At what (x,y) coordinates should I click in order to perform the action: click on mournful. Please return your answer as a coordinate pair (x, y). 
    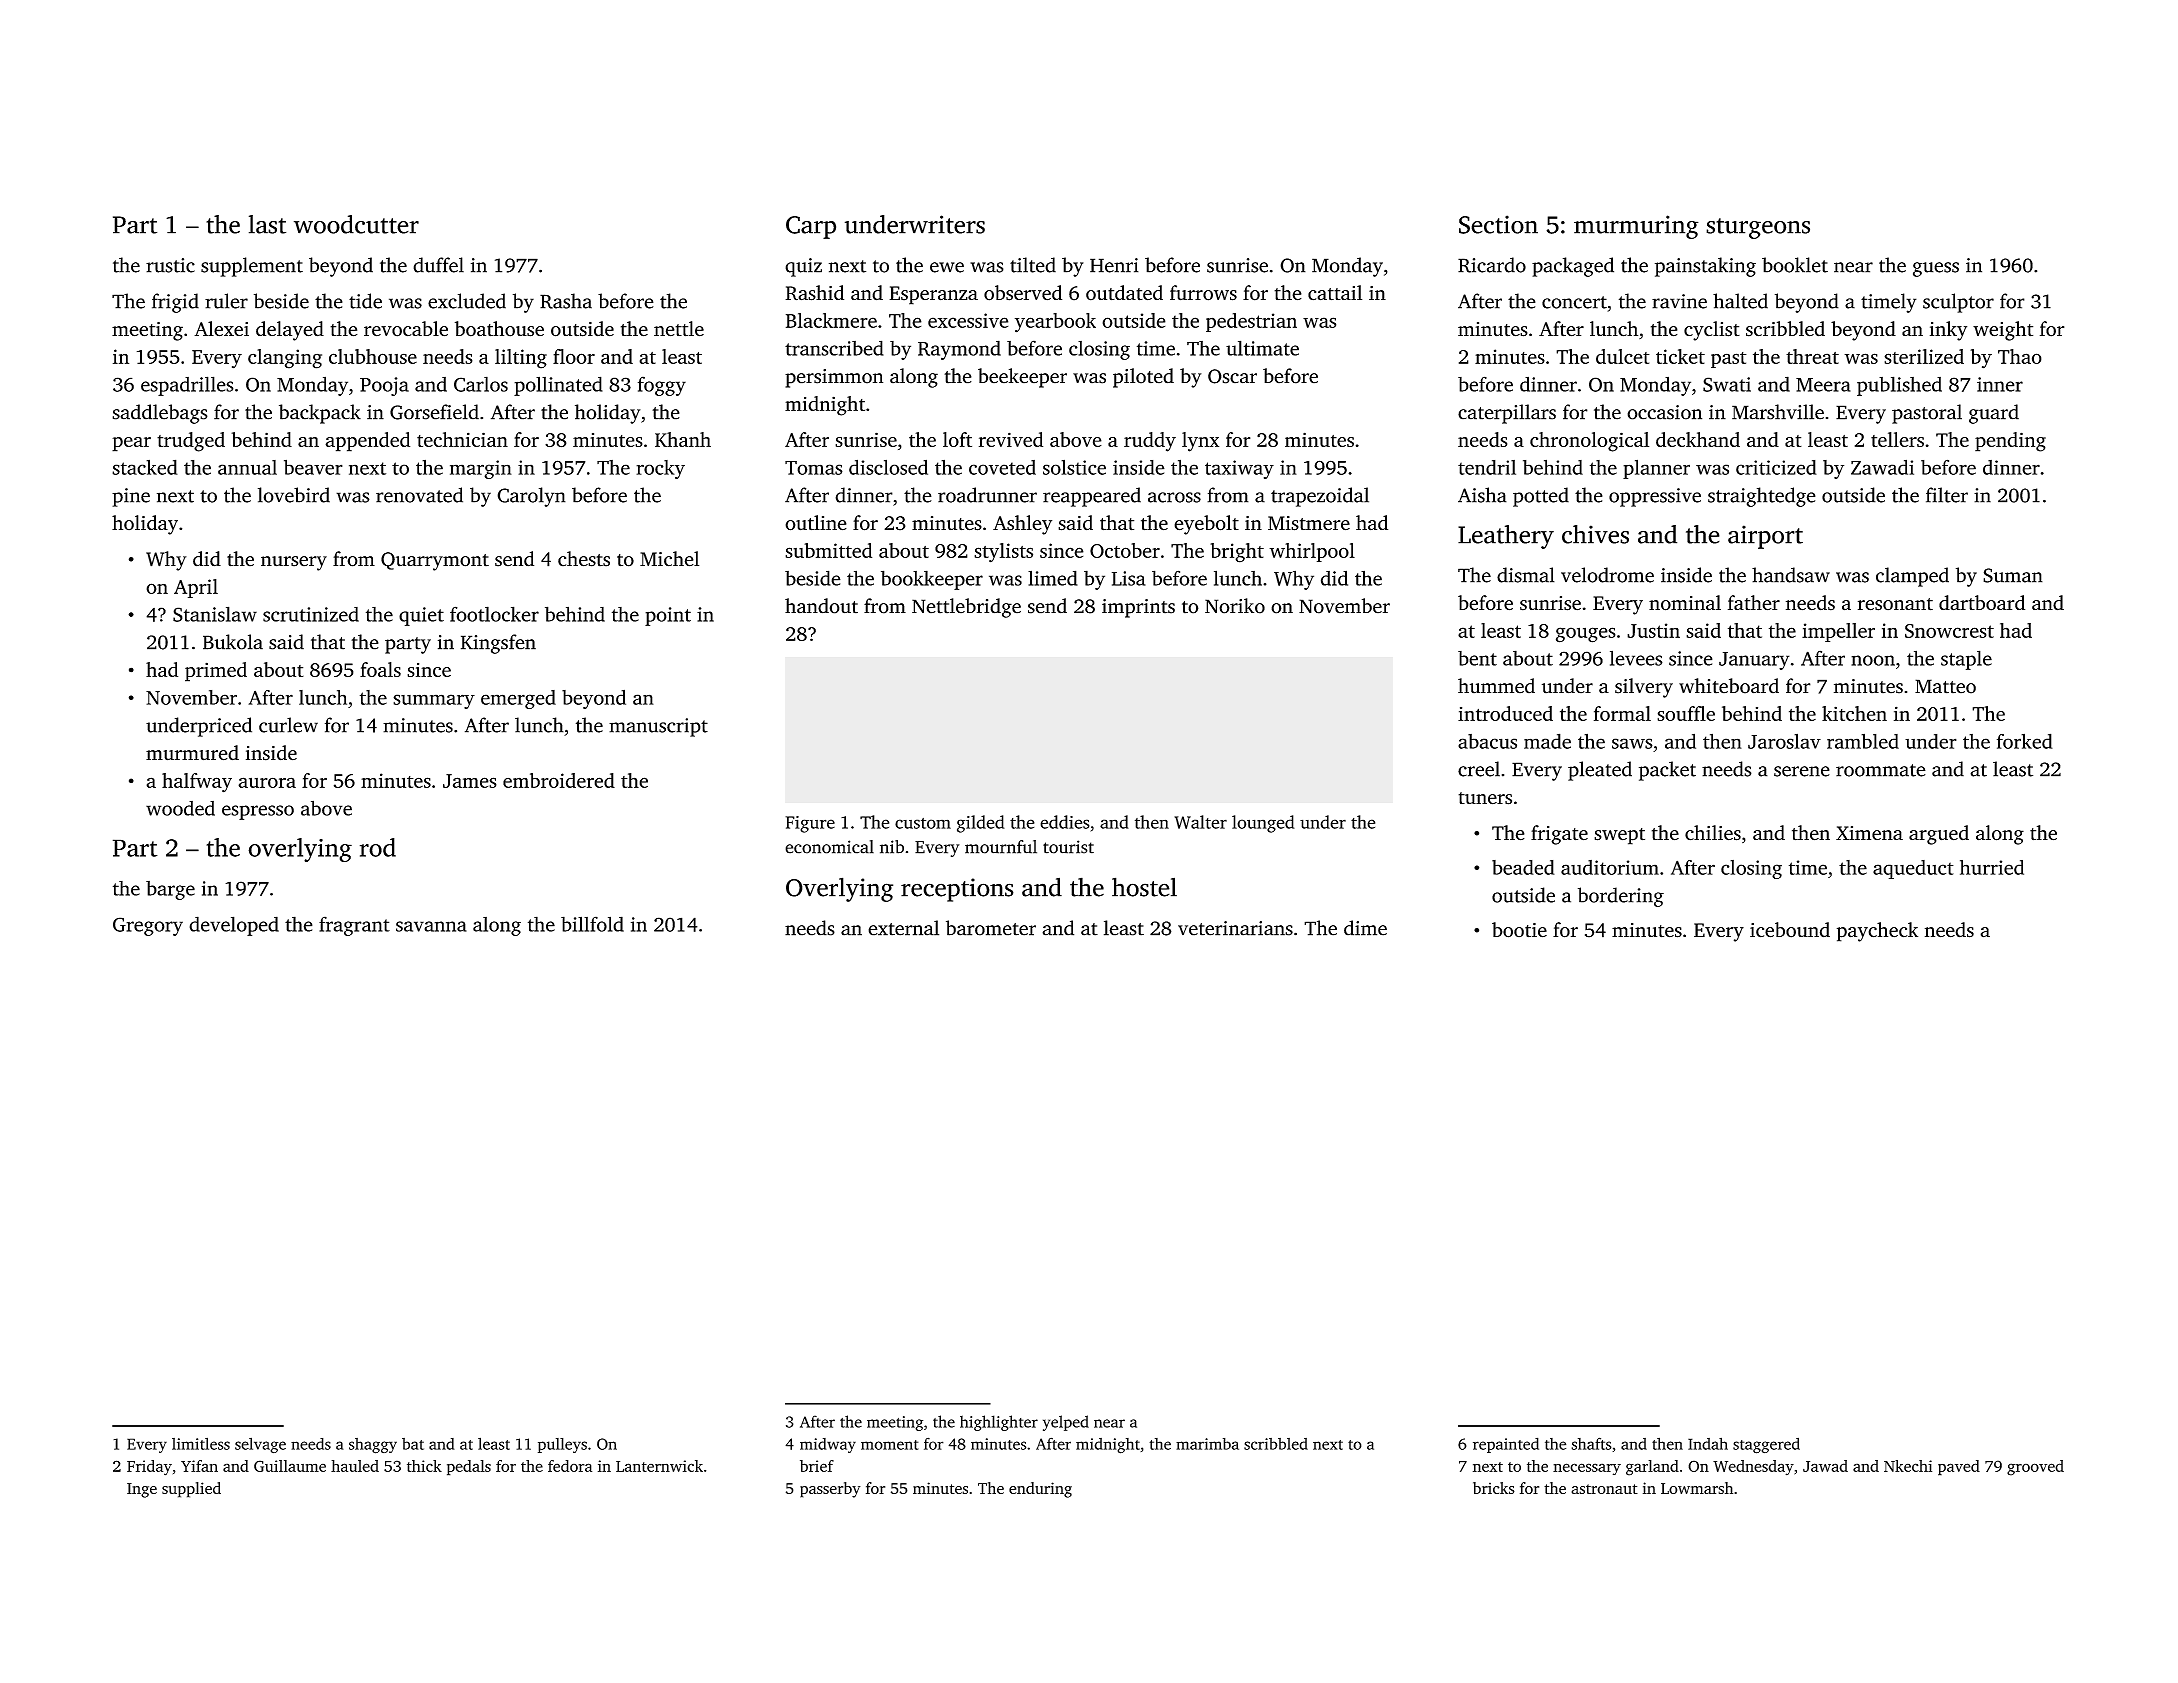
    Looking at the image, I should click on (1001, 847).
